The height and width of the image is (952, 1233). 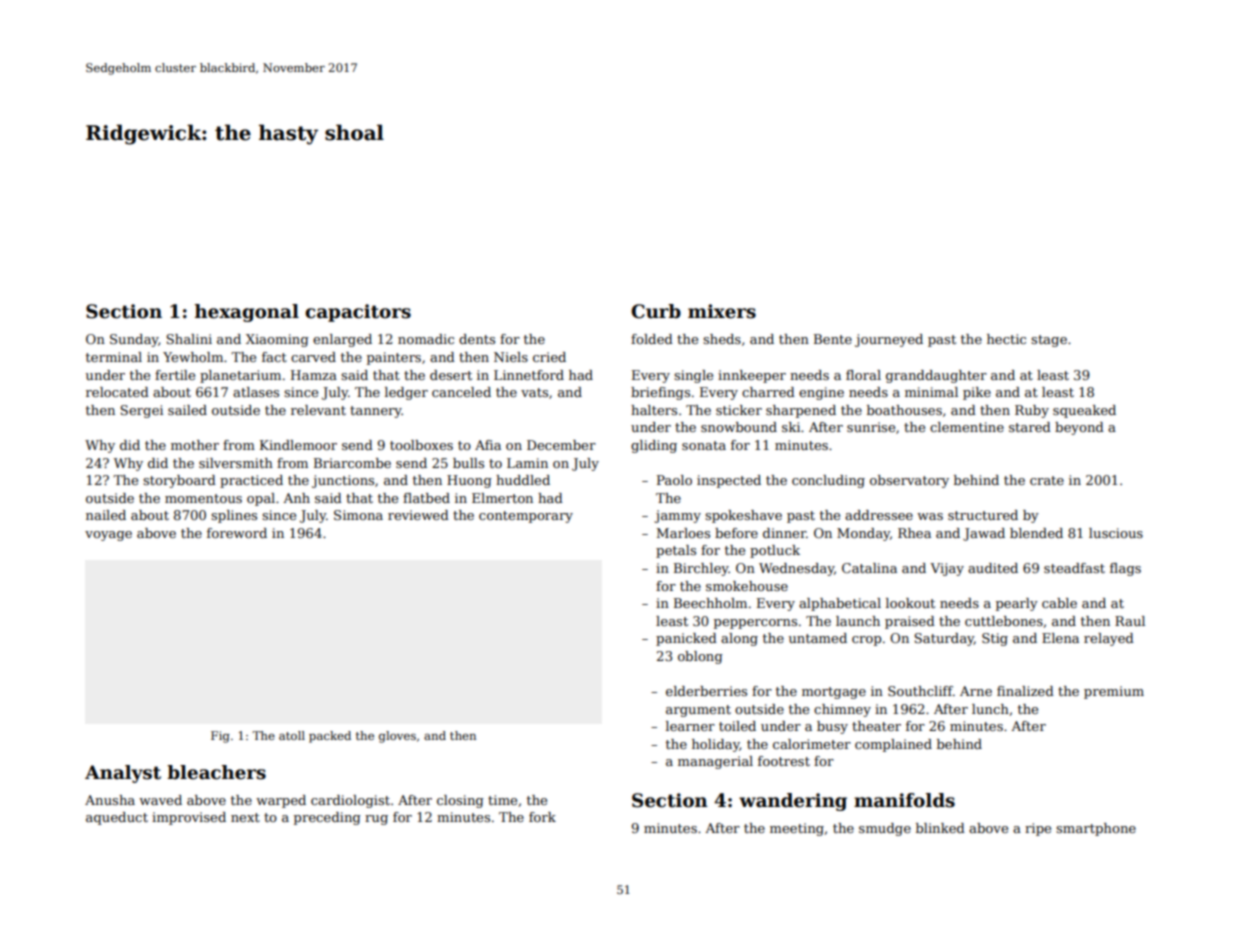 What do you see at coordinates (117, 818) in the image?
I see `aqueduct` at bounding box center [117, 818].
